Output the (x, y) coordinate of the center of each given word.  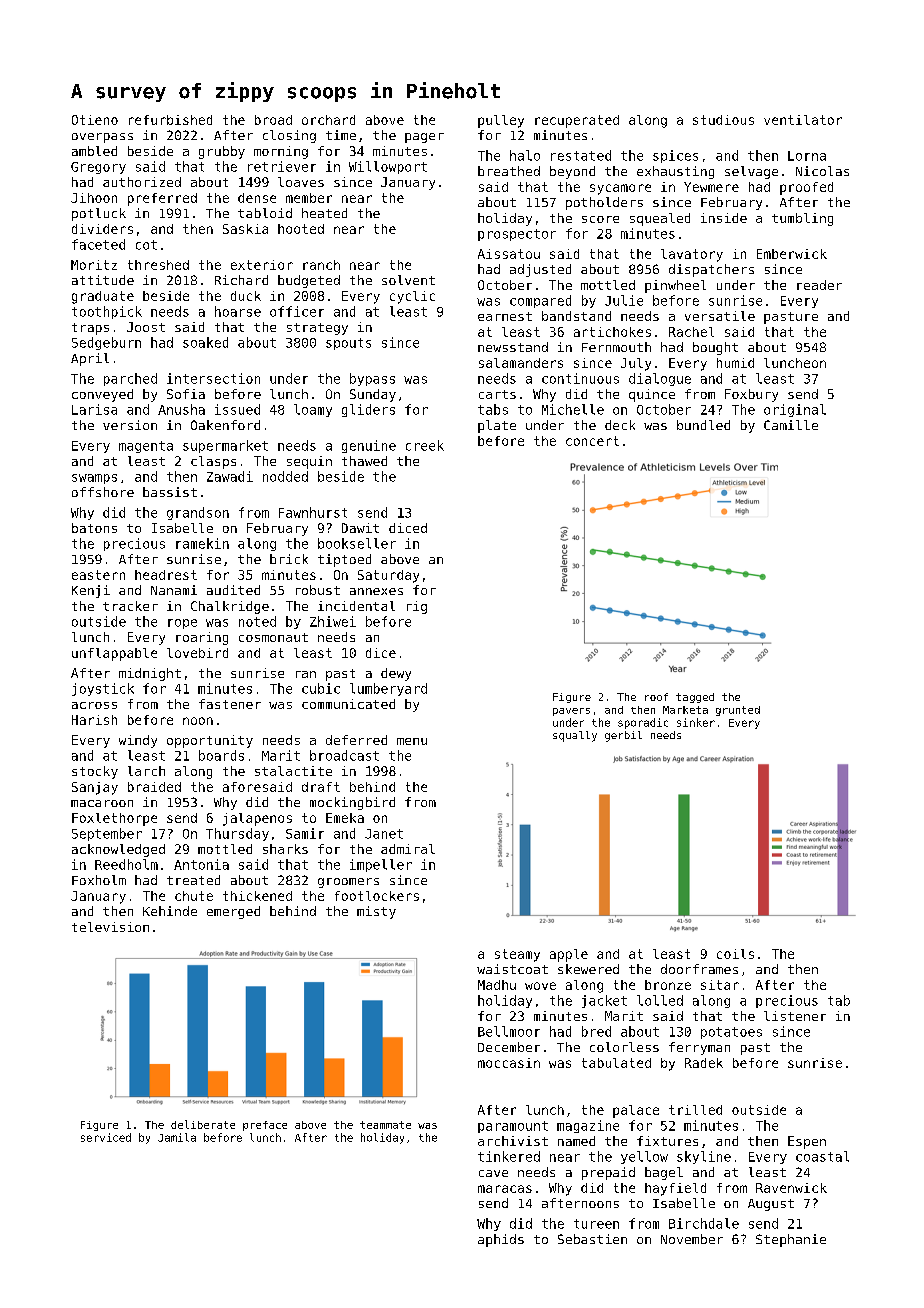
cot (146, 245)
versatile (720, 316)
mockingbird (352, 803)
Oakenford (225, 425)
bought (715, 348)
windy (138, 741)
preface (265, 1126)
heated (324, 213)
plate (497, 426)
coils (735, 954)
